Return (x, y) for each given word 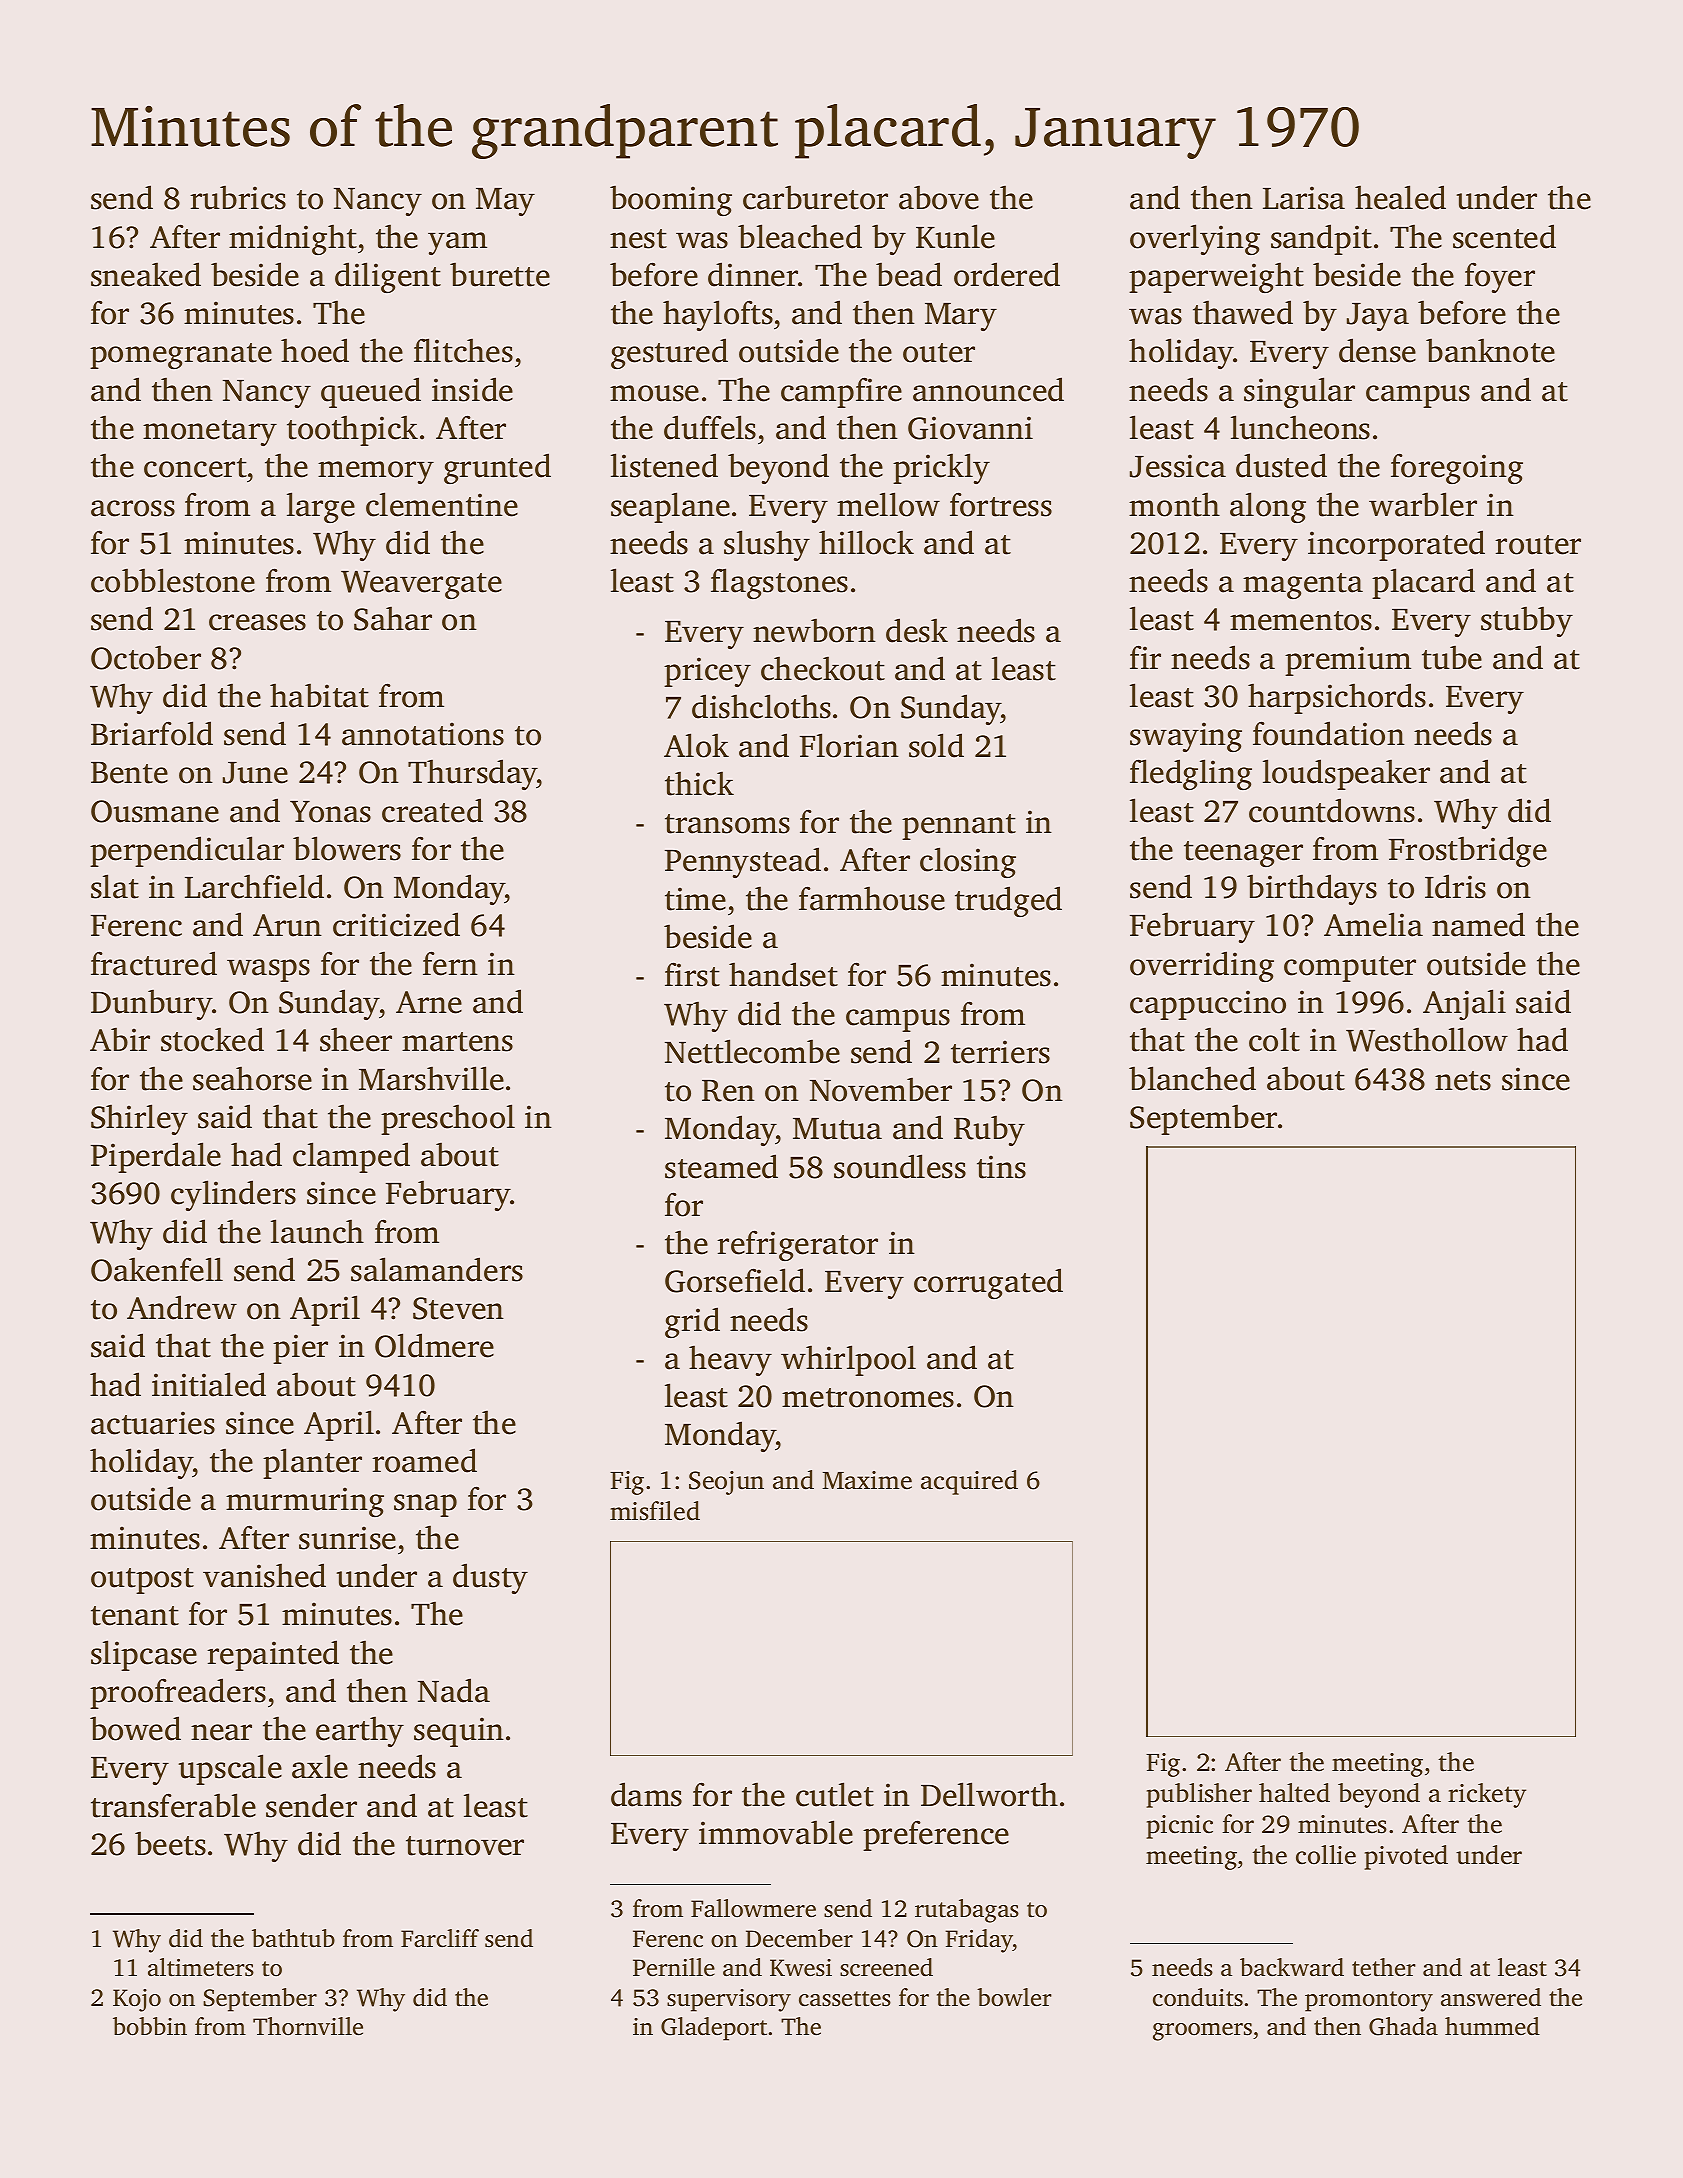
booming (671, 200)
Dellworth (989, 1794)
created (432, 810)
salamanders (437, 1269)
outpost (142, 1581)
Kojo (137, 2000)
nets (1463, 1081)
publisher (1199, 1795)
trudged (1008, 901)
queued (371, 392)
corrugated (988, 1283)
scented (1504, 236)
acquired (969, 1482)
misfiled (655, 1511)
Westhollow (1427, 1039)
